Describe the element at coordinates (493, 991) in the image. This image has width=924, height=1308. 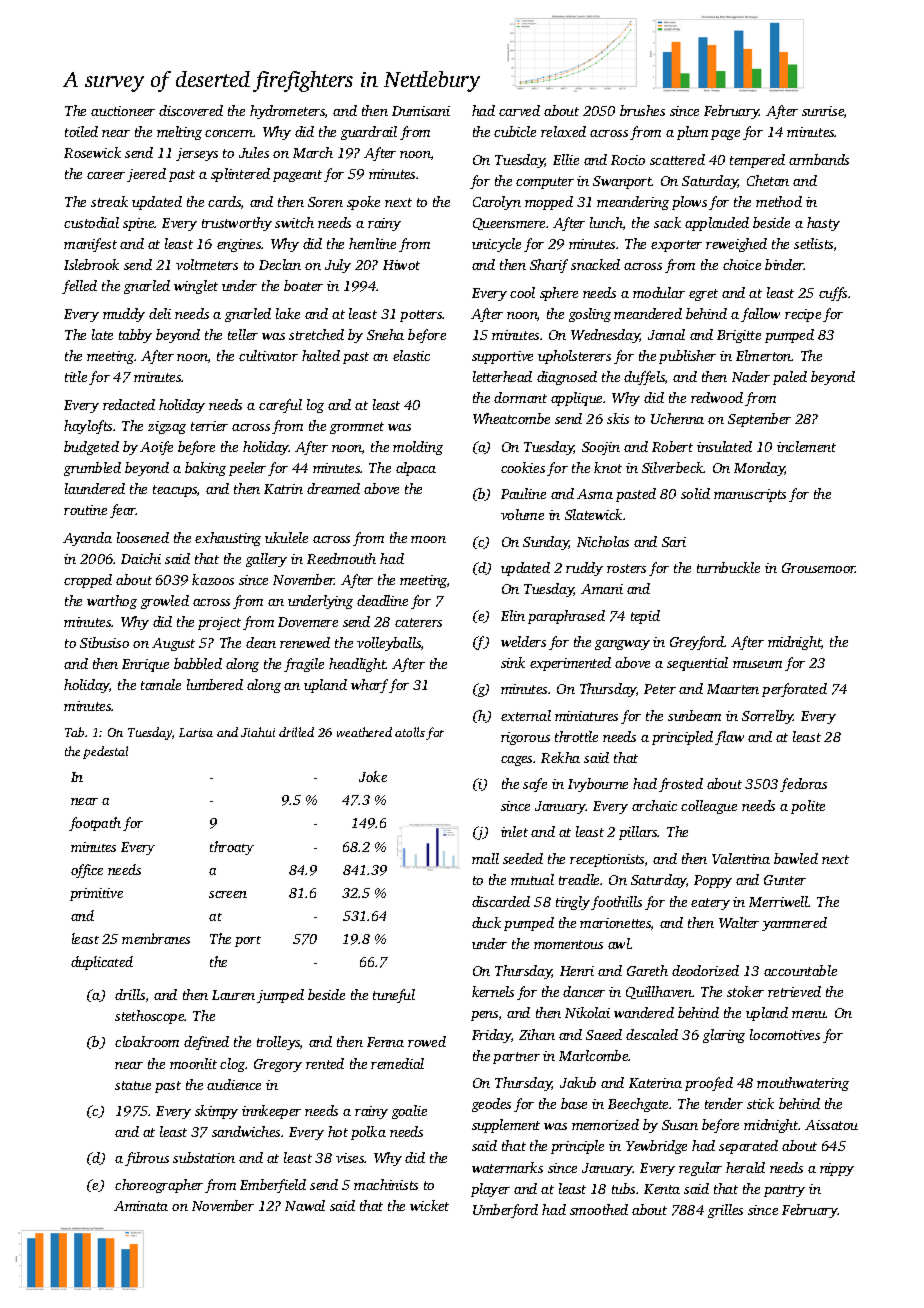
I see `kernels` at that location.
